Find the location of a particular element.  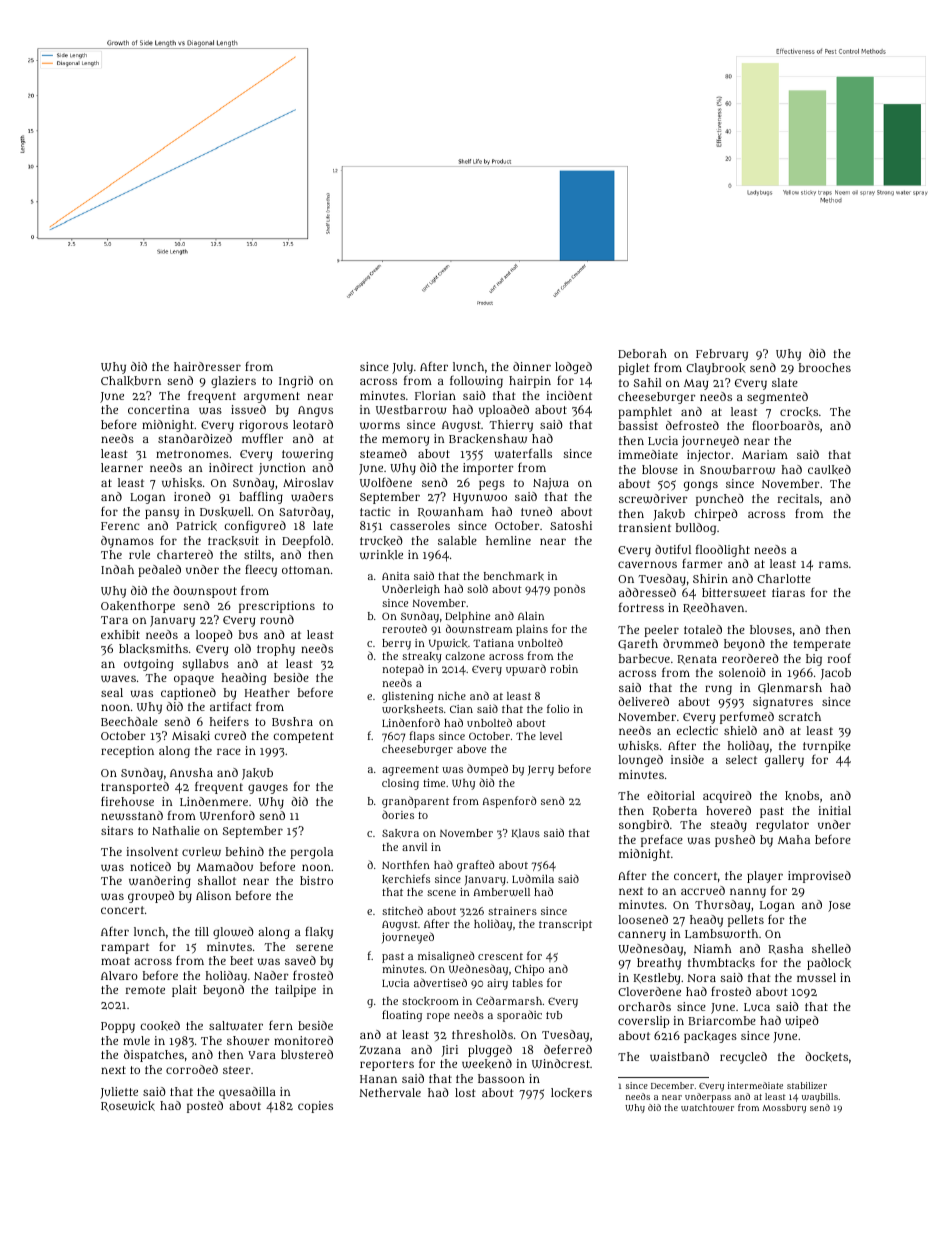

anvil is located at coordinates (414, 847).
